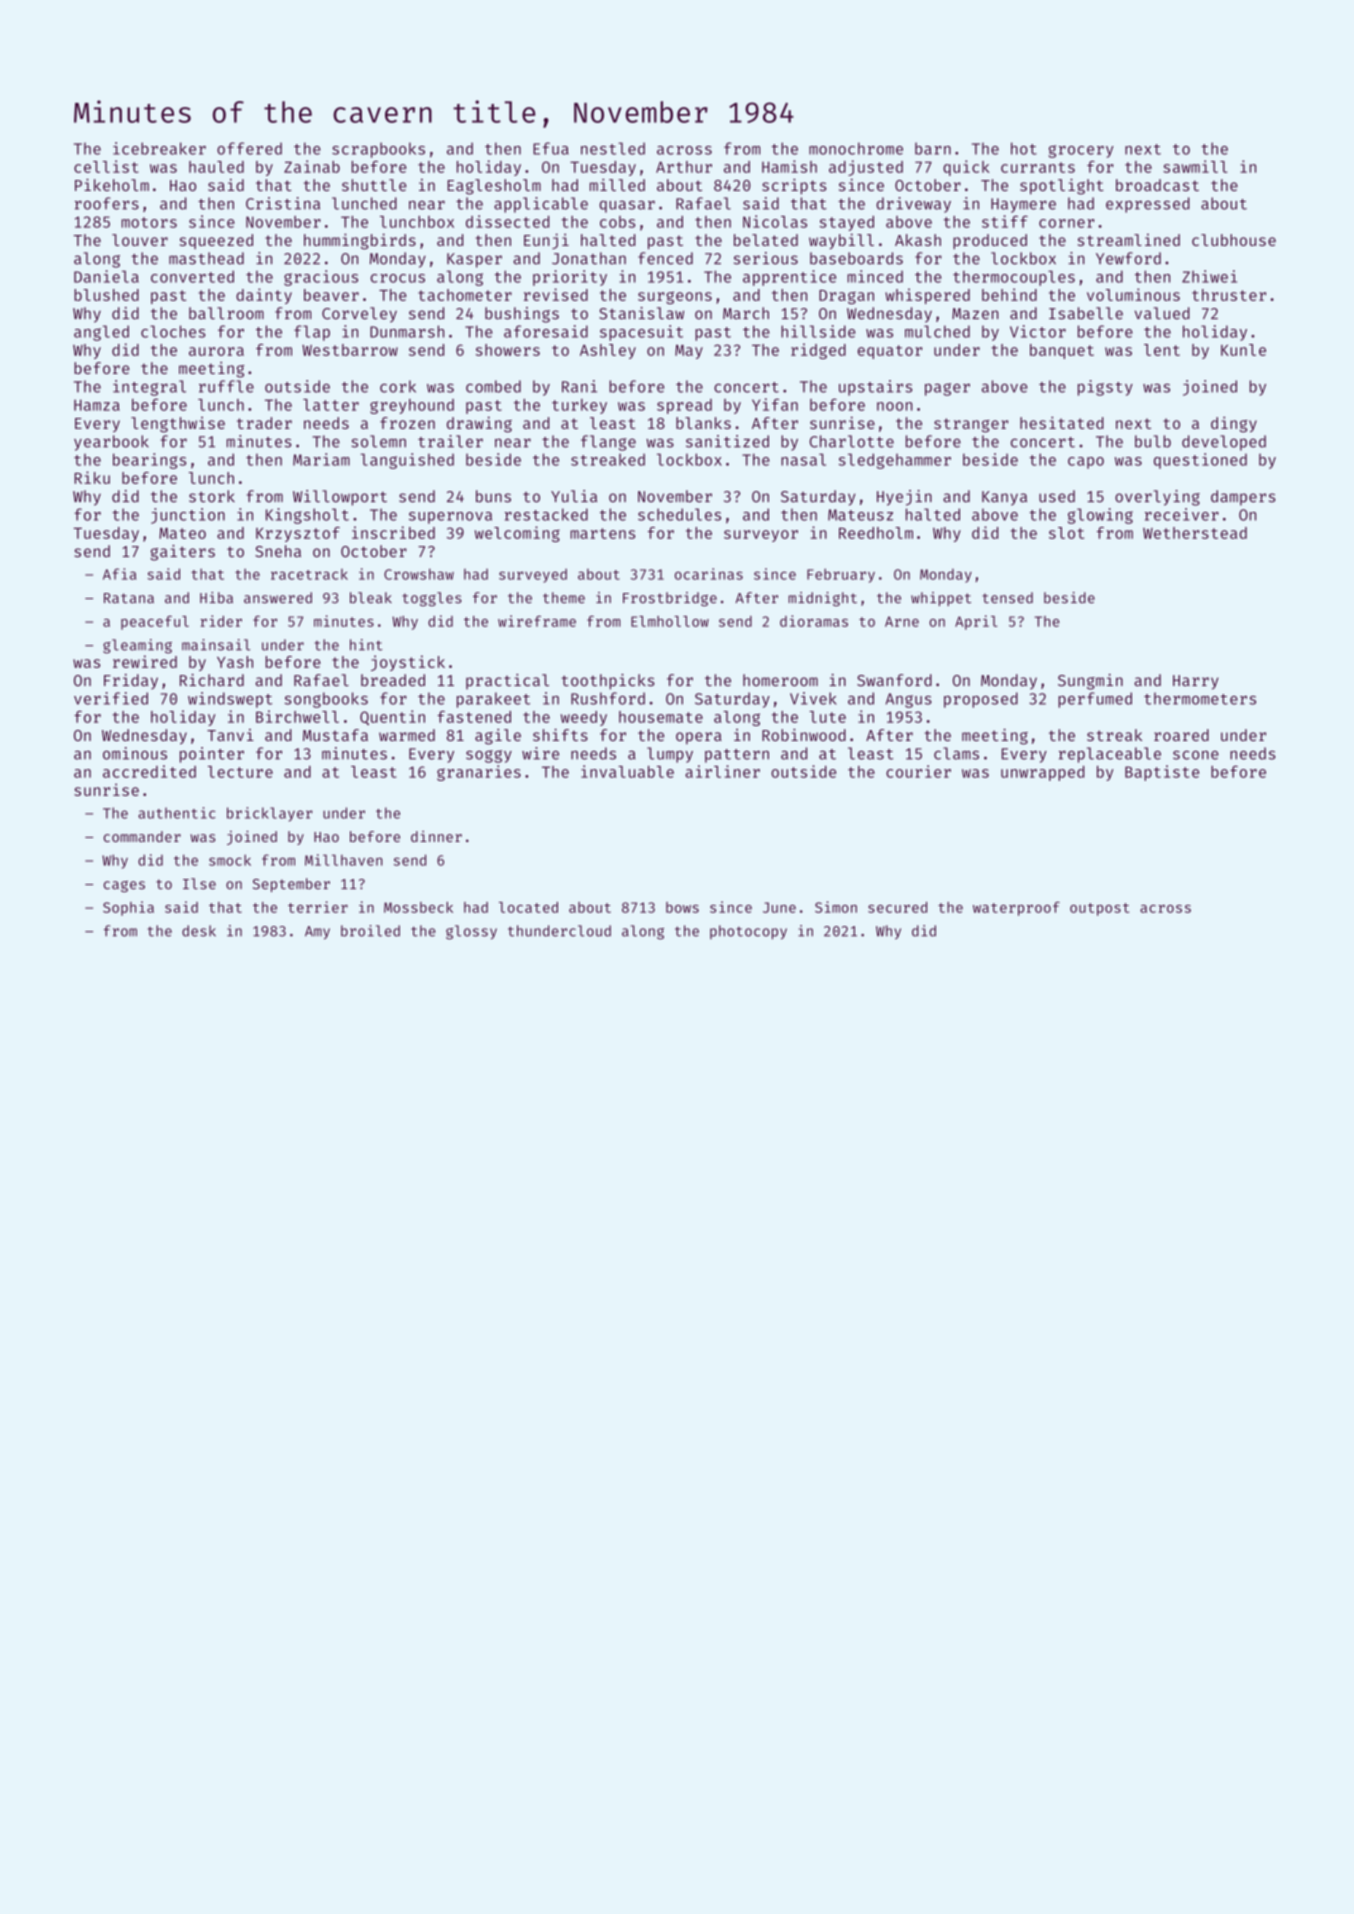 The width and height of the image is (1354, 1914). What do you see at coordinates (1081, 151) in the image?
I see `grocery` at bounding box center [1081, 151].
